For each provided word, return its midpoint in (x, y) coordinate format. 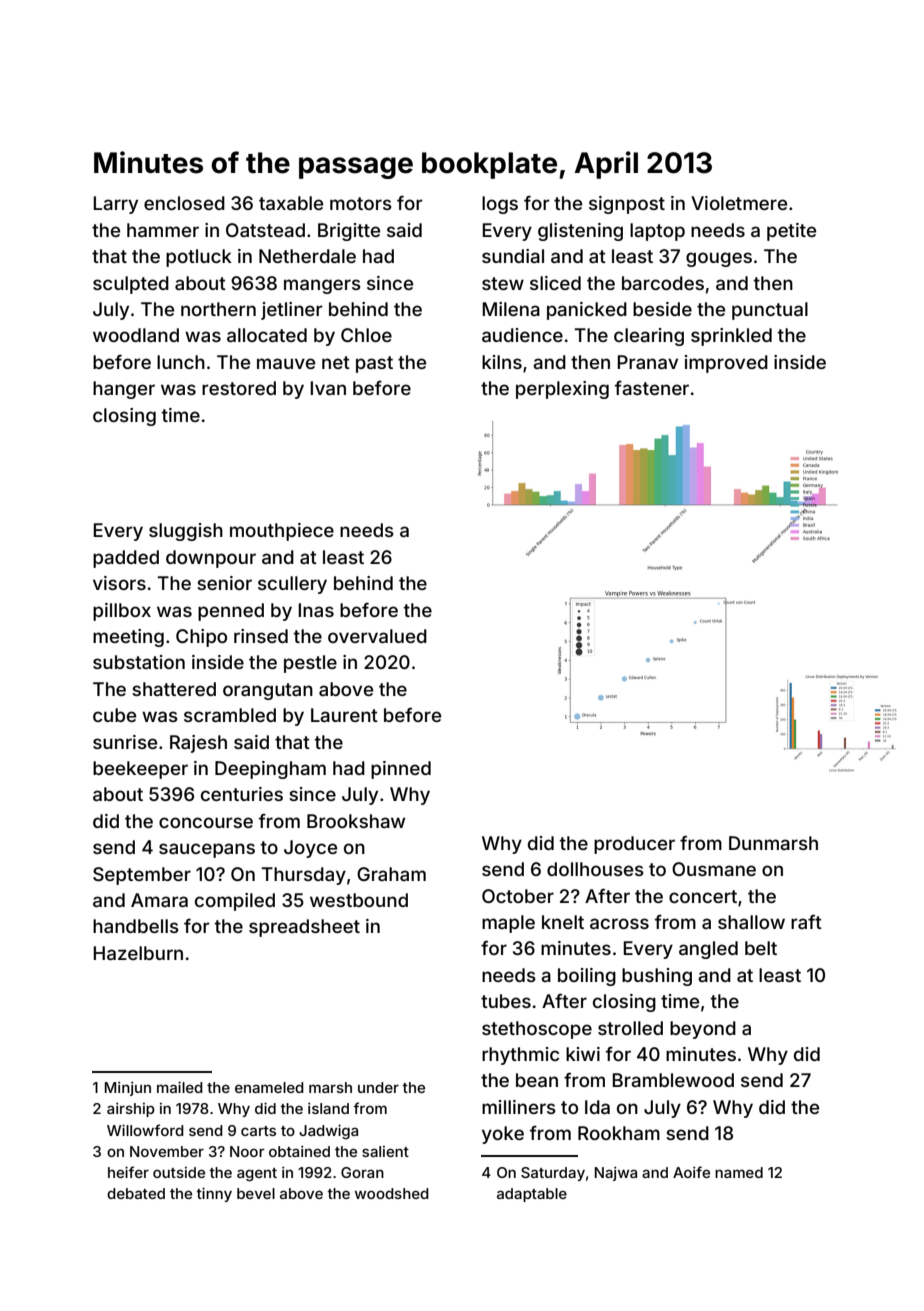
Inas (316, 610)
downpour (211, 559)
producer (634, 845)
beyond (703, 1030)
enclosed (184, 203)
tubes (506, 1001)
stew (503, 283)
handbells (136, 926)
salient (385, 1151)
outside (179, 1172)
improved (726, 364)
